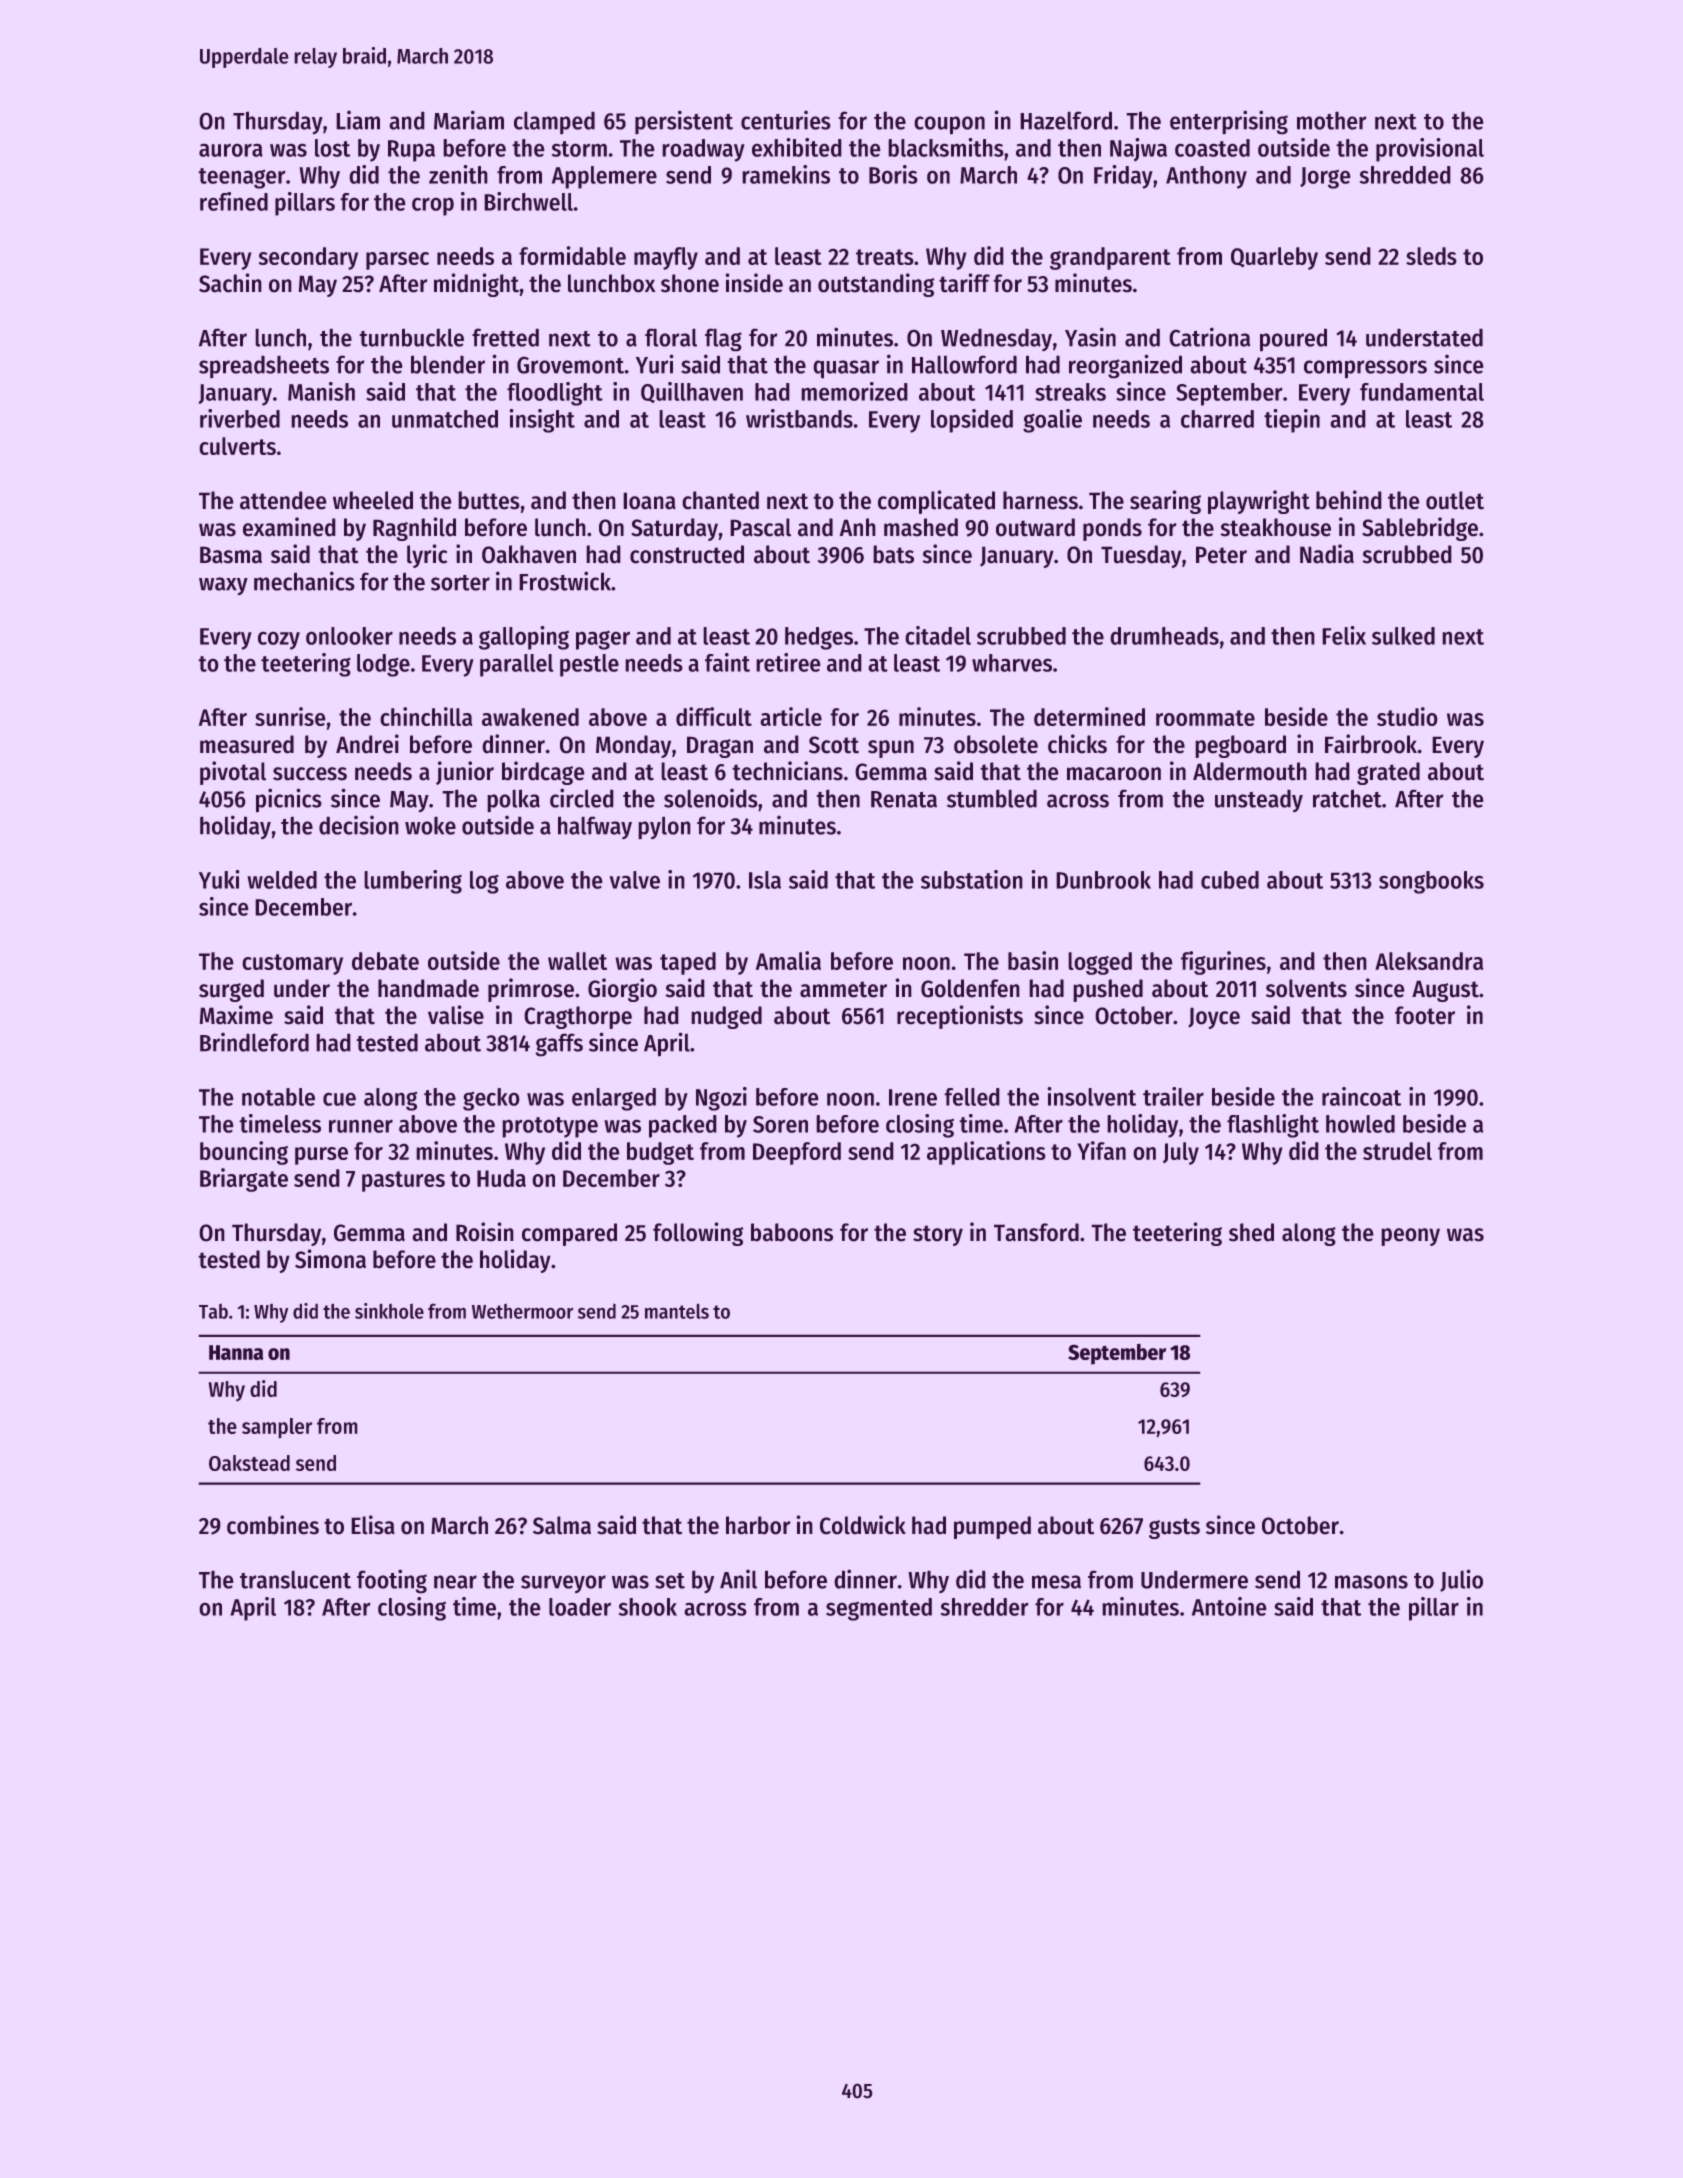 This screenshot has height=2178, width=1683. I want to click on Salma, so click(562, 1525).
